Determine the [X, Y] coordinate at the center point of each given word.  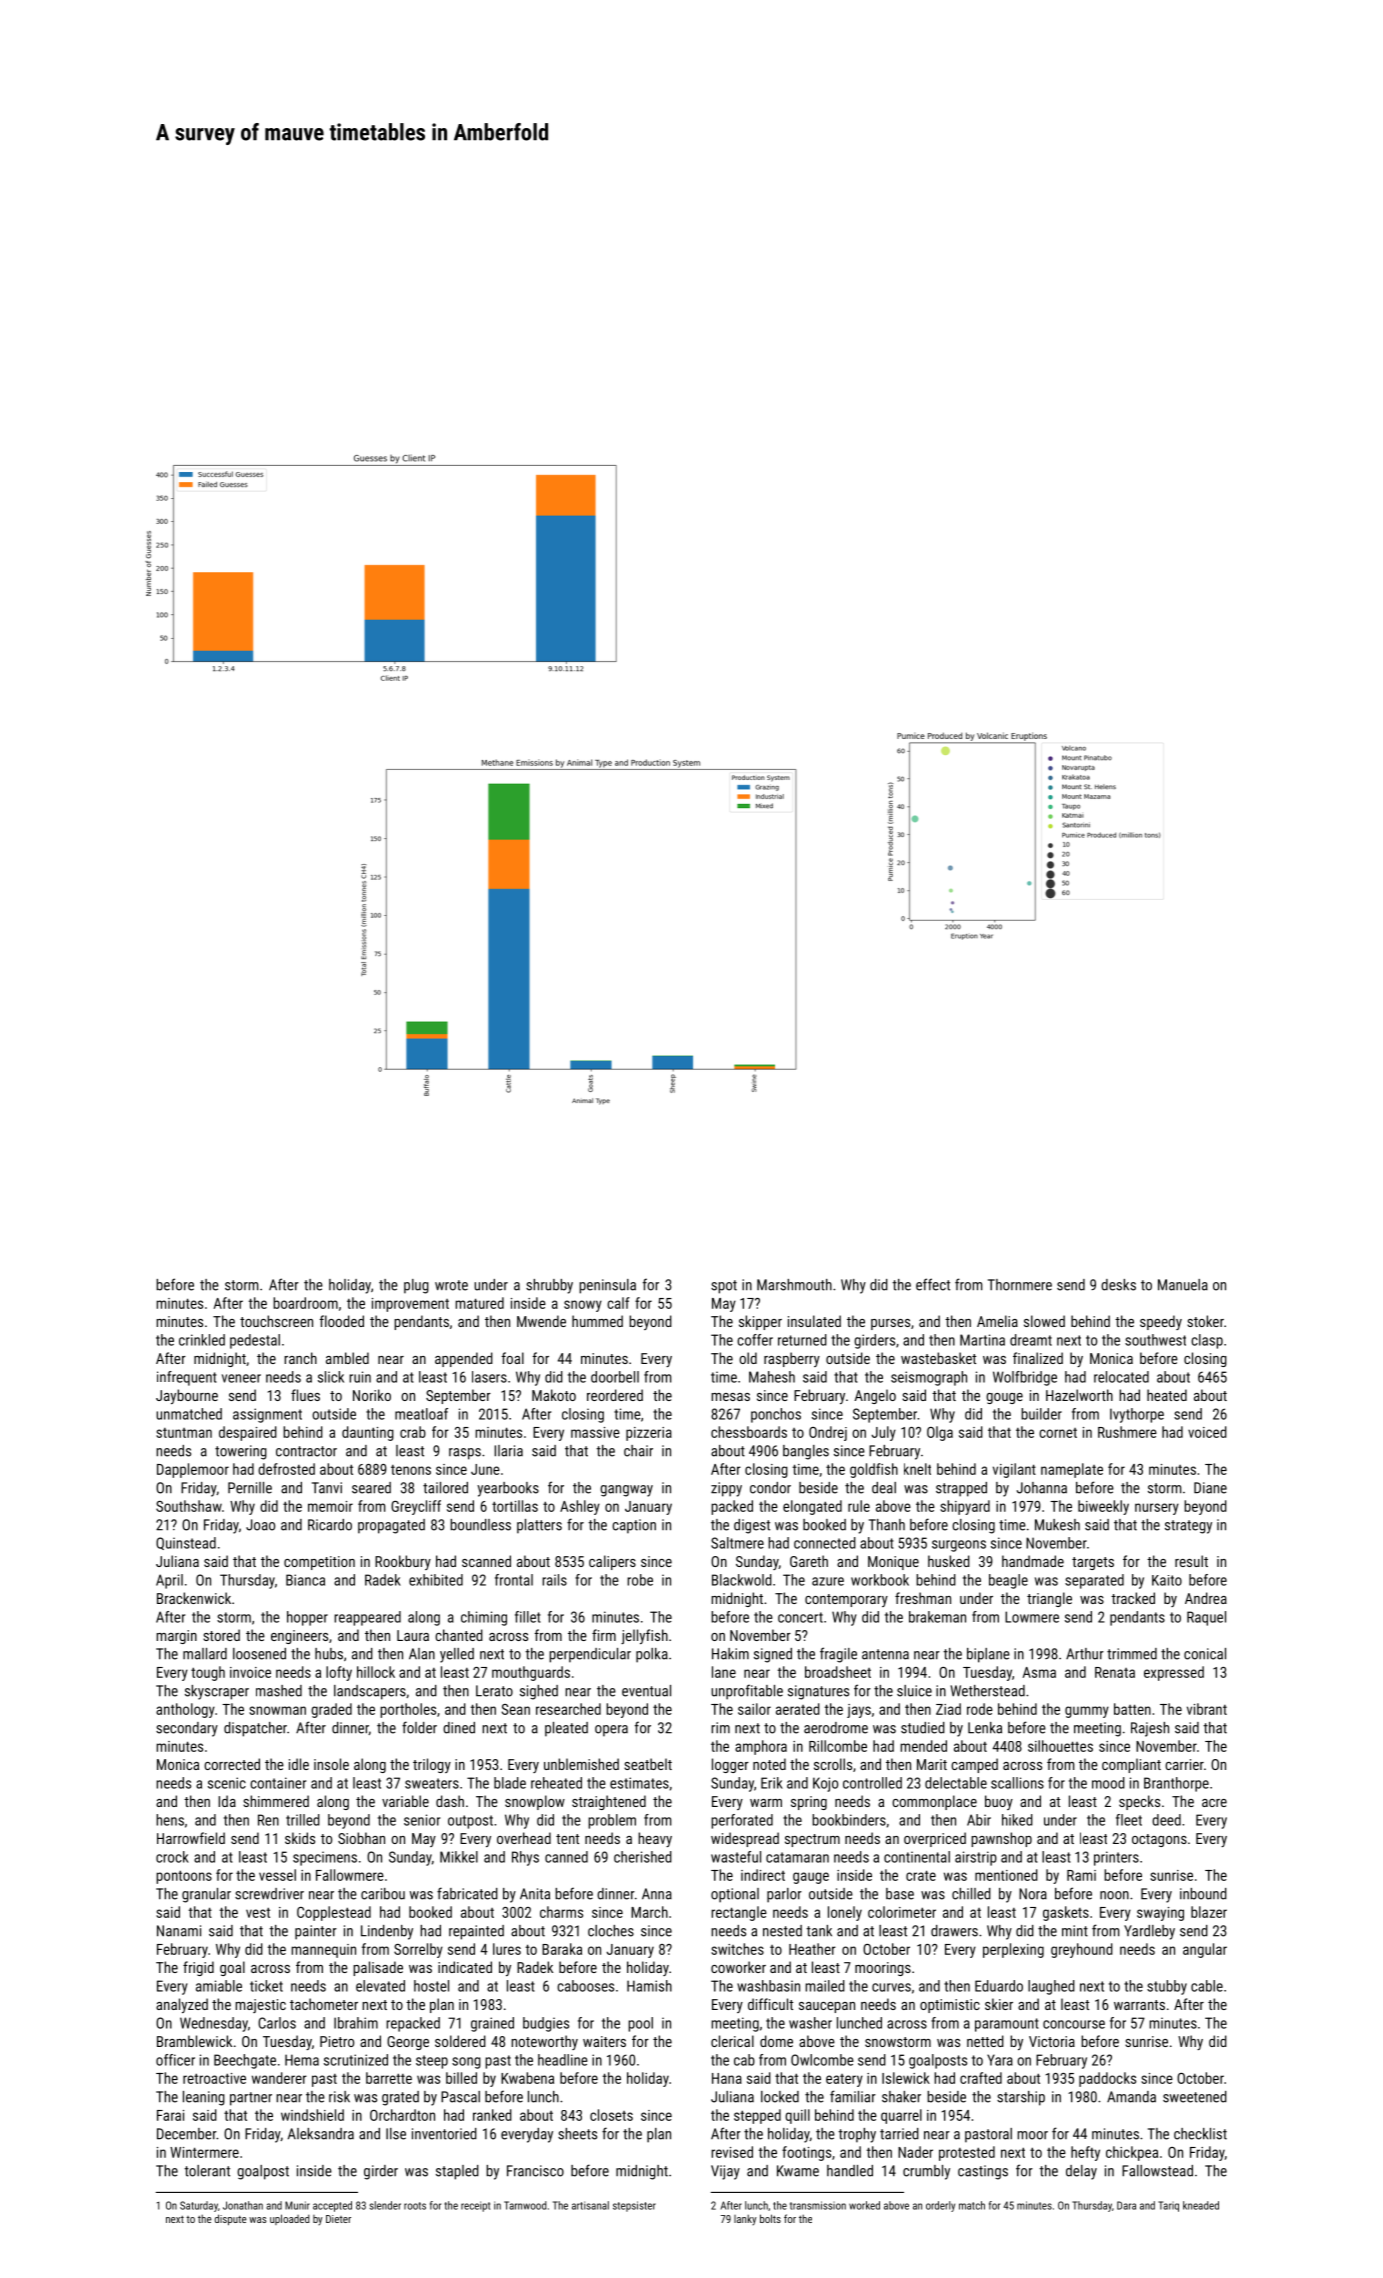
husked [949, 1561]
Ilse [396, 2134]
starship [1021, 2098]
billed [461, 2078]
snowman [277, 1710]
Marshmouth [794, 1285]
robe [640, 1580]
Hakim [730, 1654]
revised [732, 2152]
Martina [982, 1340]
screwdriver [269, 1894]
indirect [763, 1875]
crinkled [202, 1340]
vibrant [1207, 1709]
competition [319, 1563]
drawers [954, 1931]
